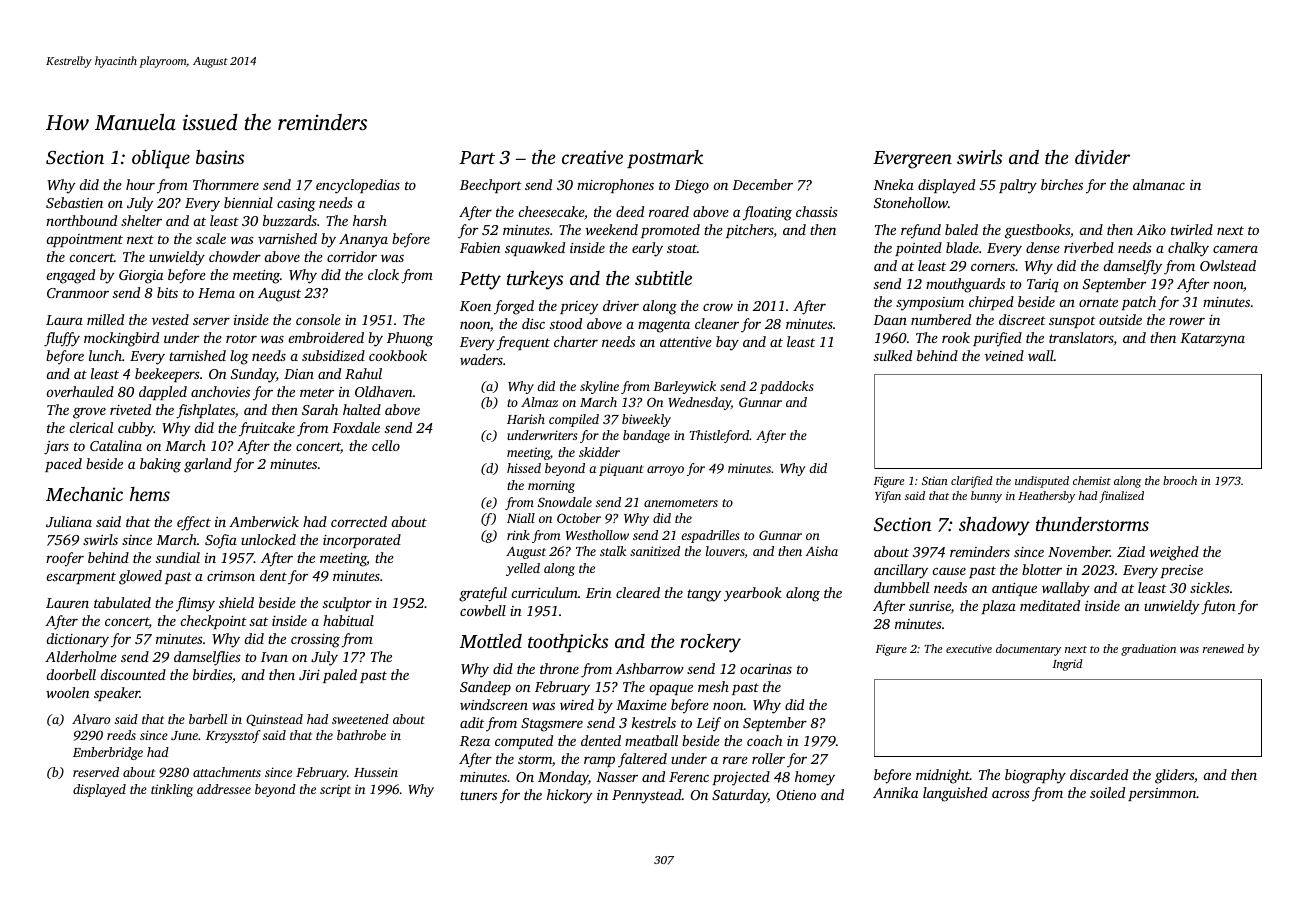 The image size is (1308, 924). What do you see at coordinates (1042, 569) in the document?
I see `blotter` at bounding box center [1042, 569].
